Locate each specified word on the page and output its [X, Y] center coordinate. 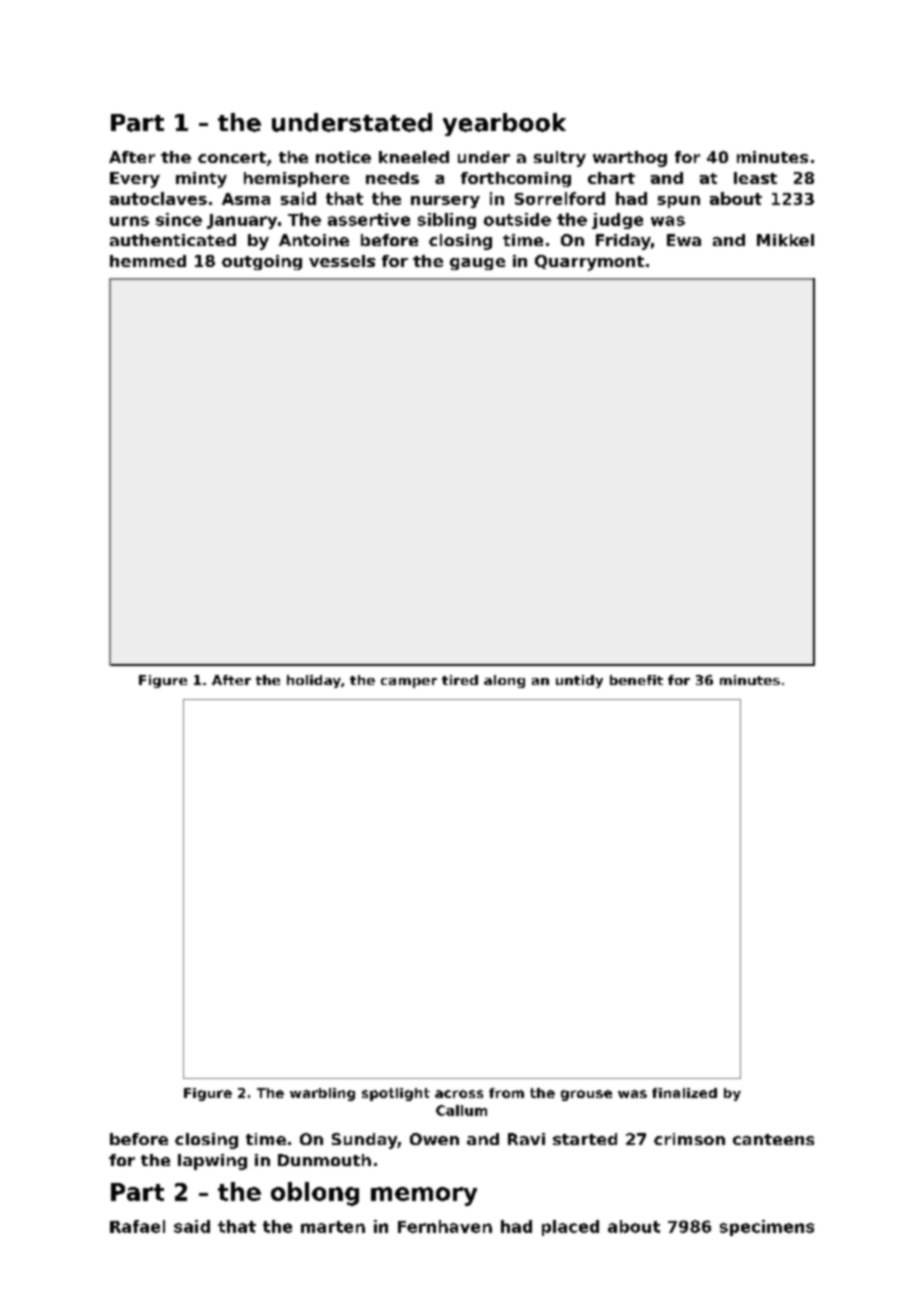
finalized [684, 1093]
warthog [630, 159]
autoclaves [158, 198]
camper [409, 683]
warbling [322, 1094]
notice [343, 157]
